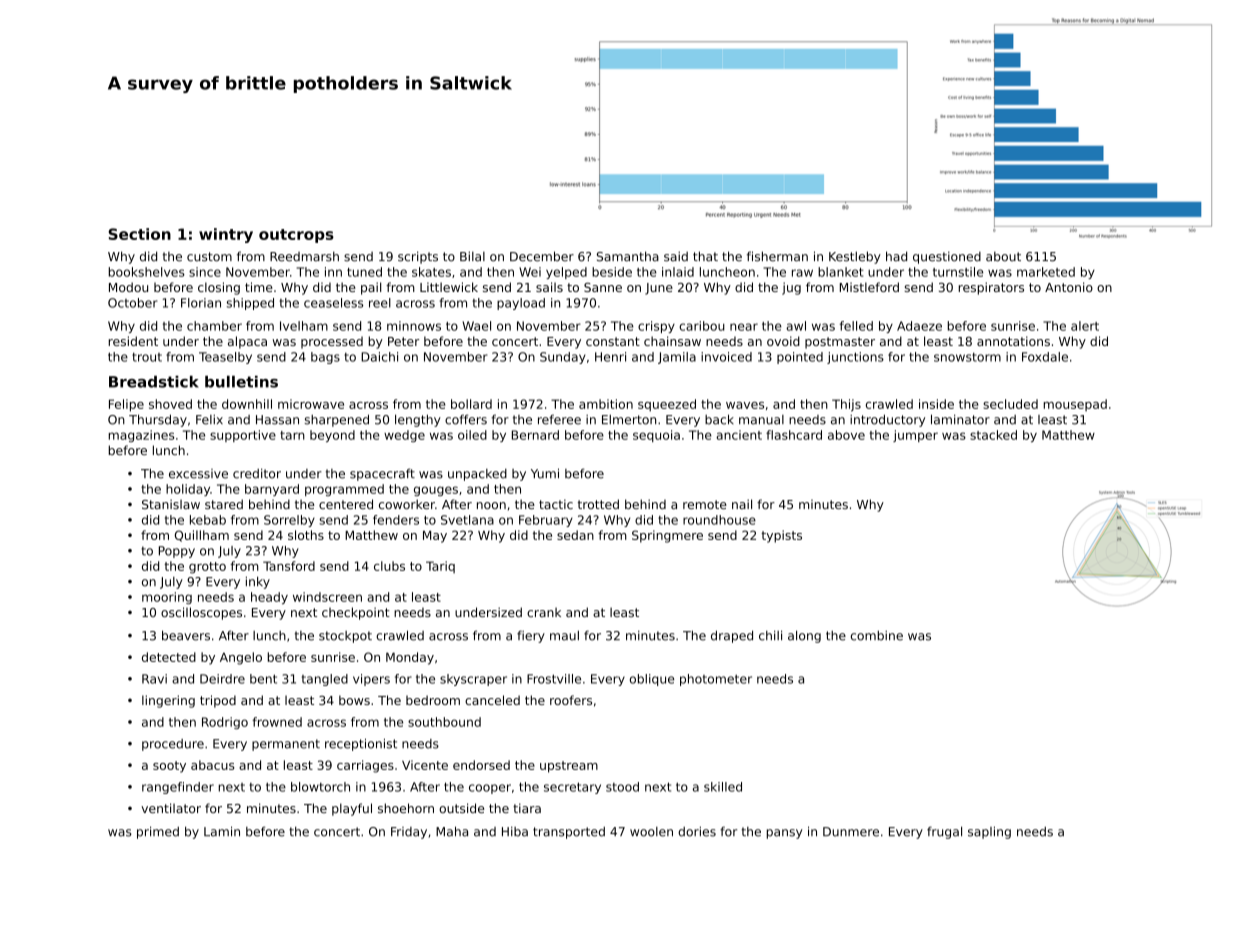 Image resolution: width=1233 pixels, height=952 pixels. I want to click on Samantha, so click(628, 256).
